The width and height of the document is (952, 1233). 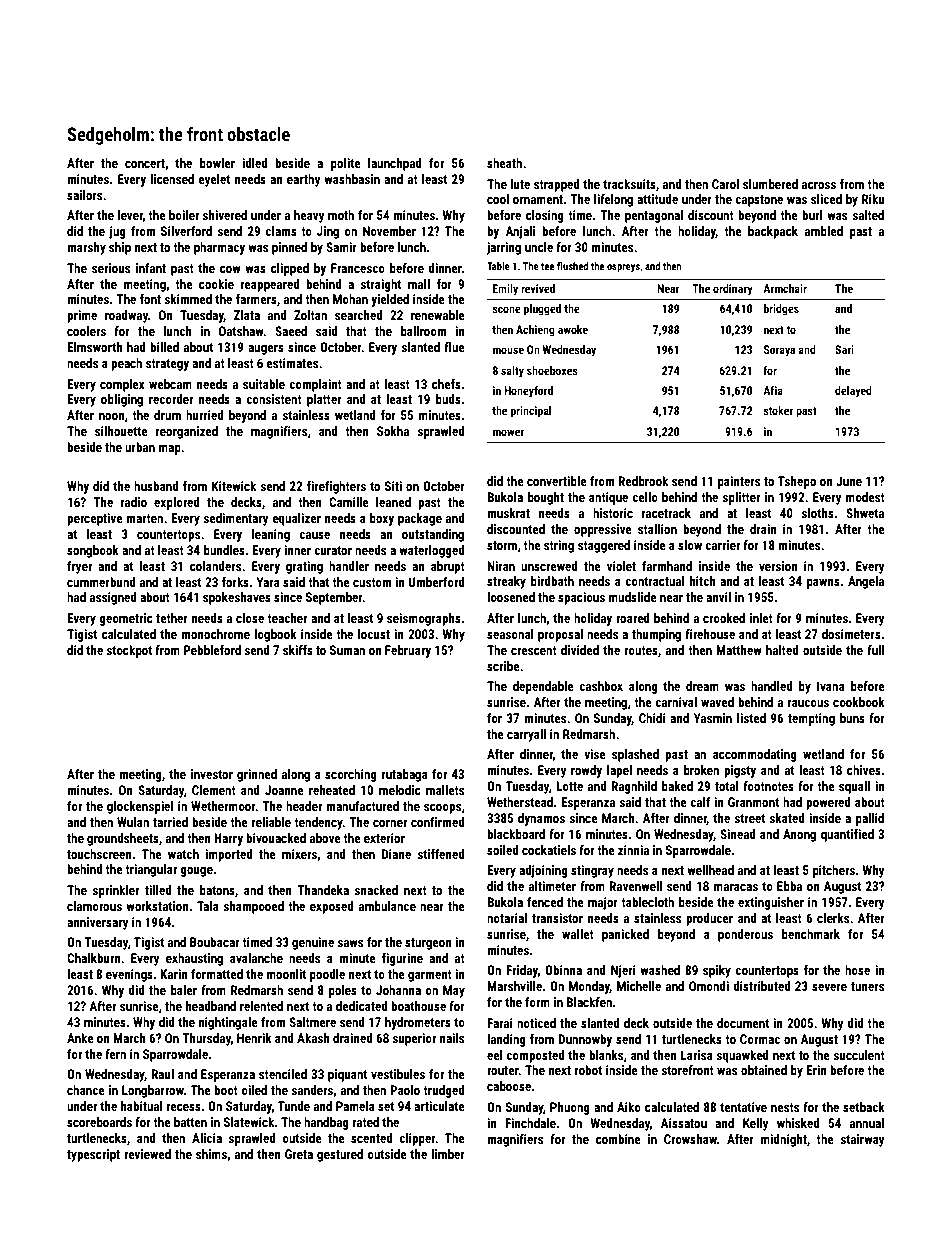 I want to click on bought, so click(x=546, y=498).
